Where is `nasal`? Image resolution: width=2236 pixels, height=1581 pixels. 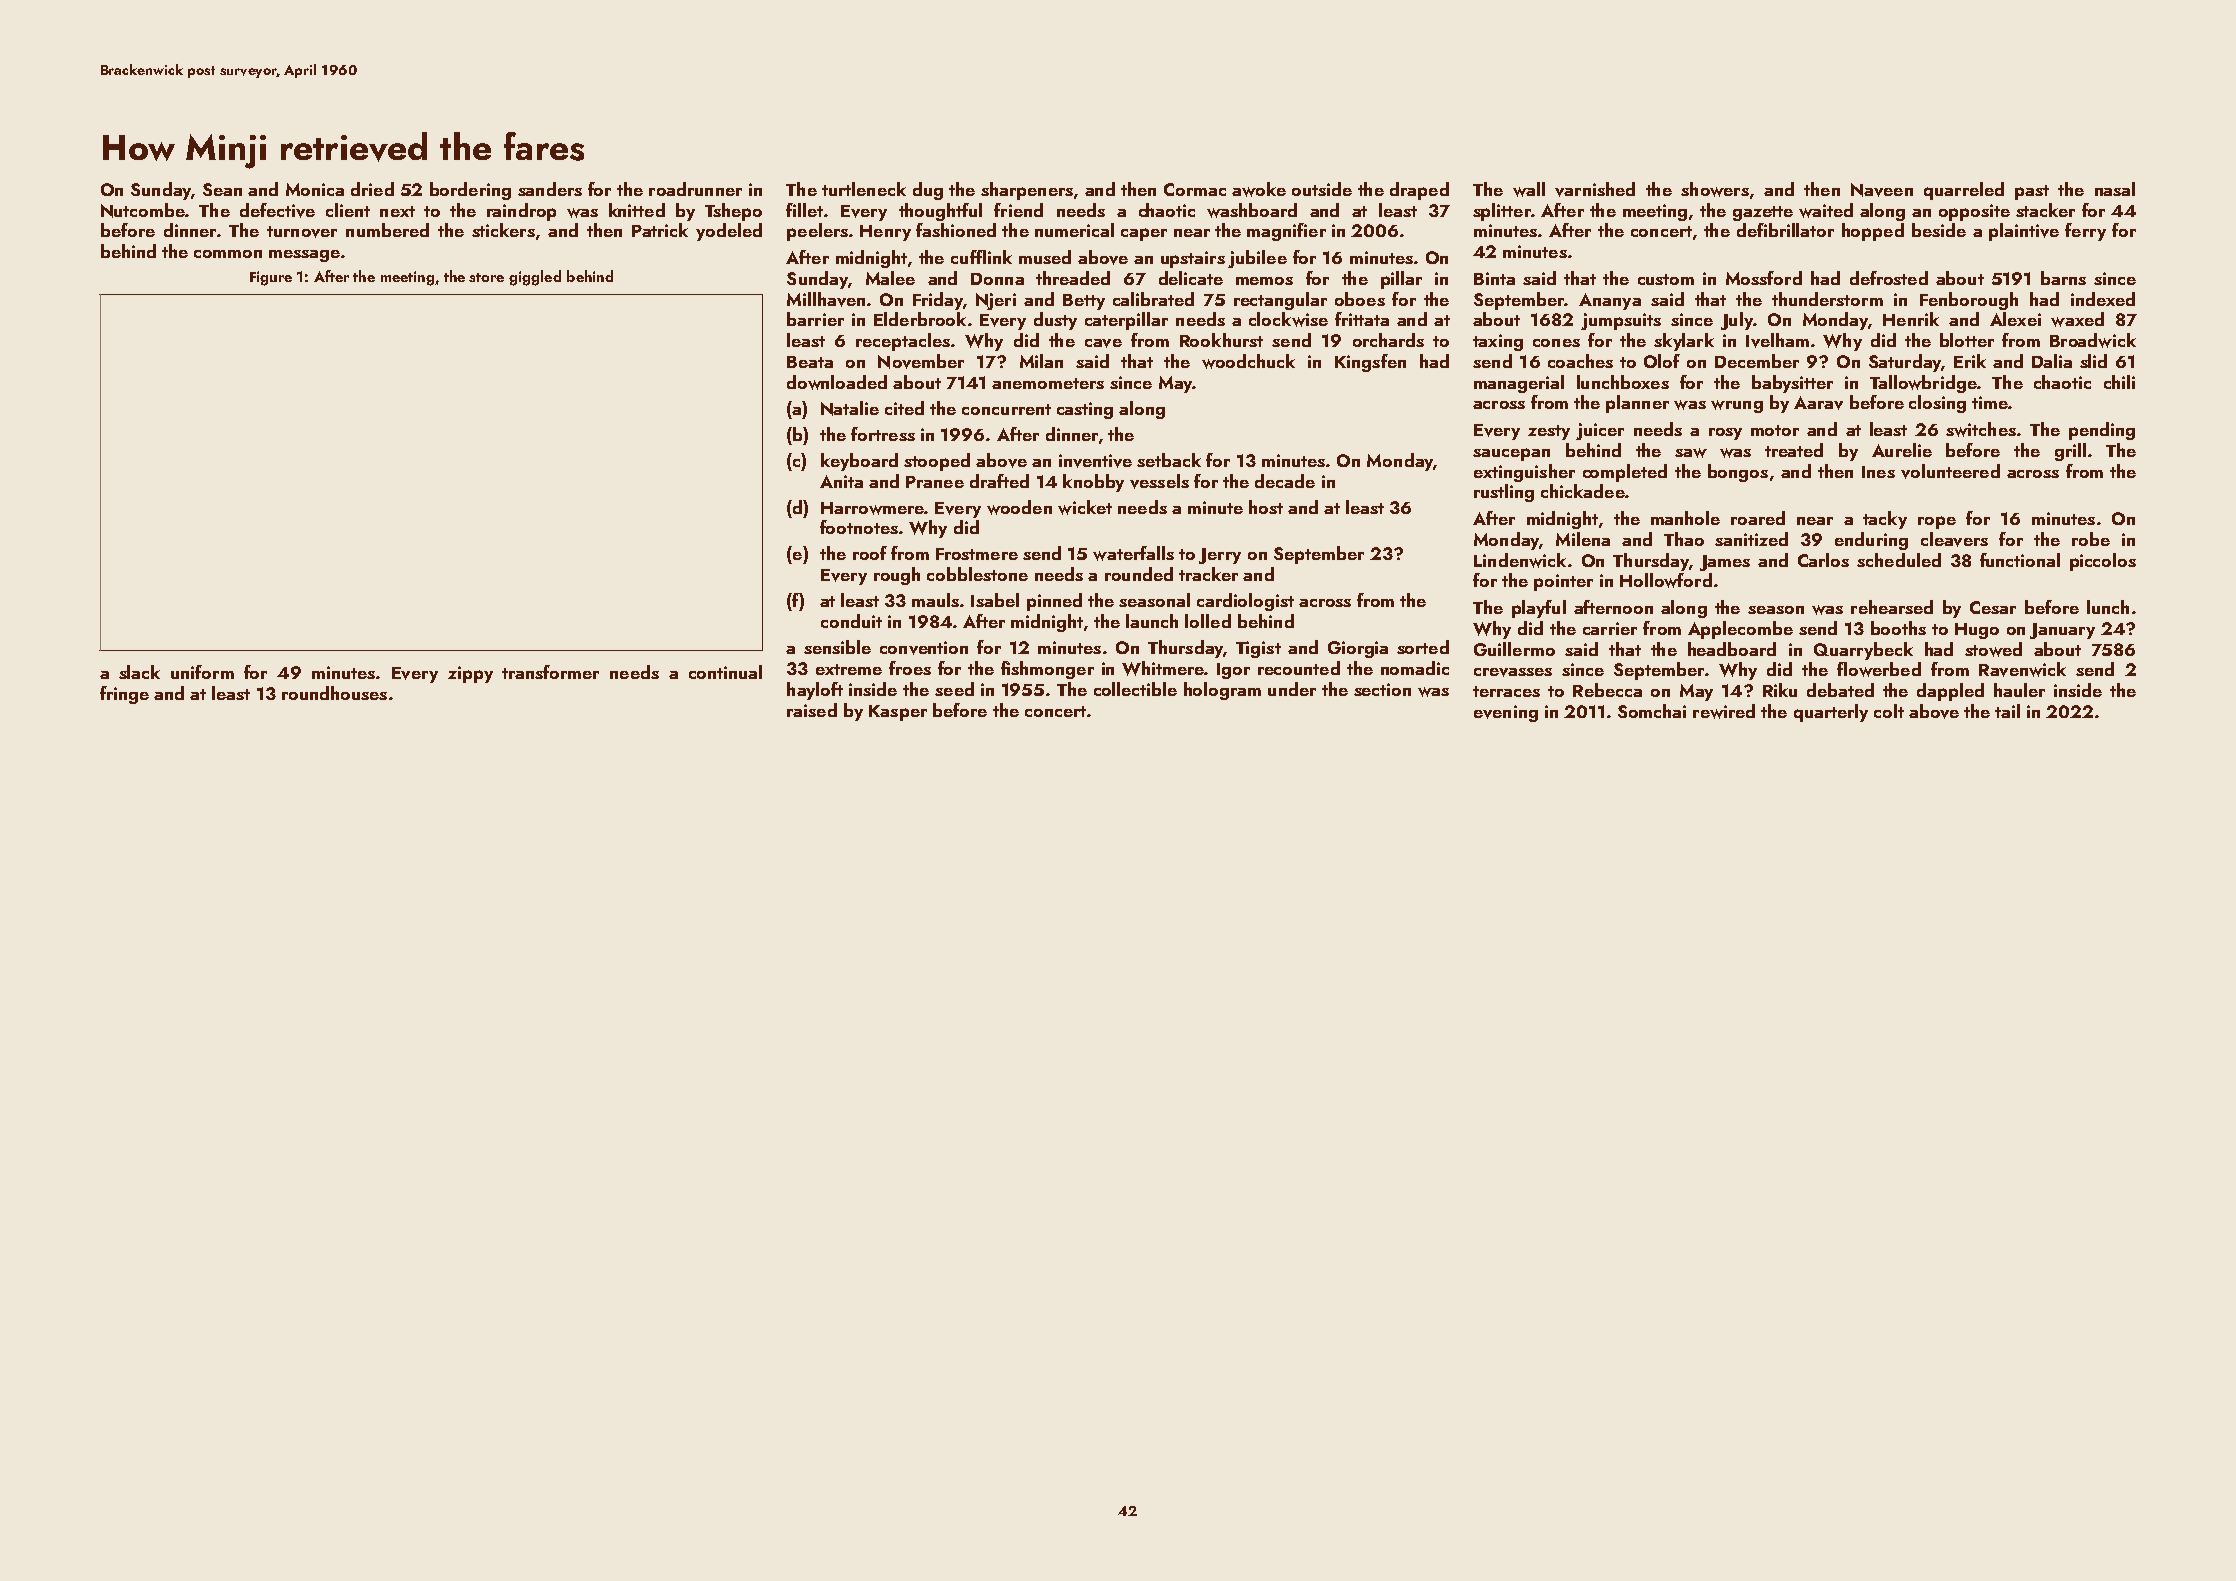 nasal is located at coordinates (2115, 189).
